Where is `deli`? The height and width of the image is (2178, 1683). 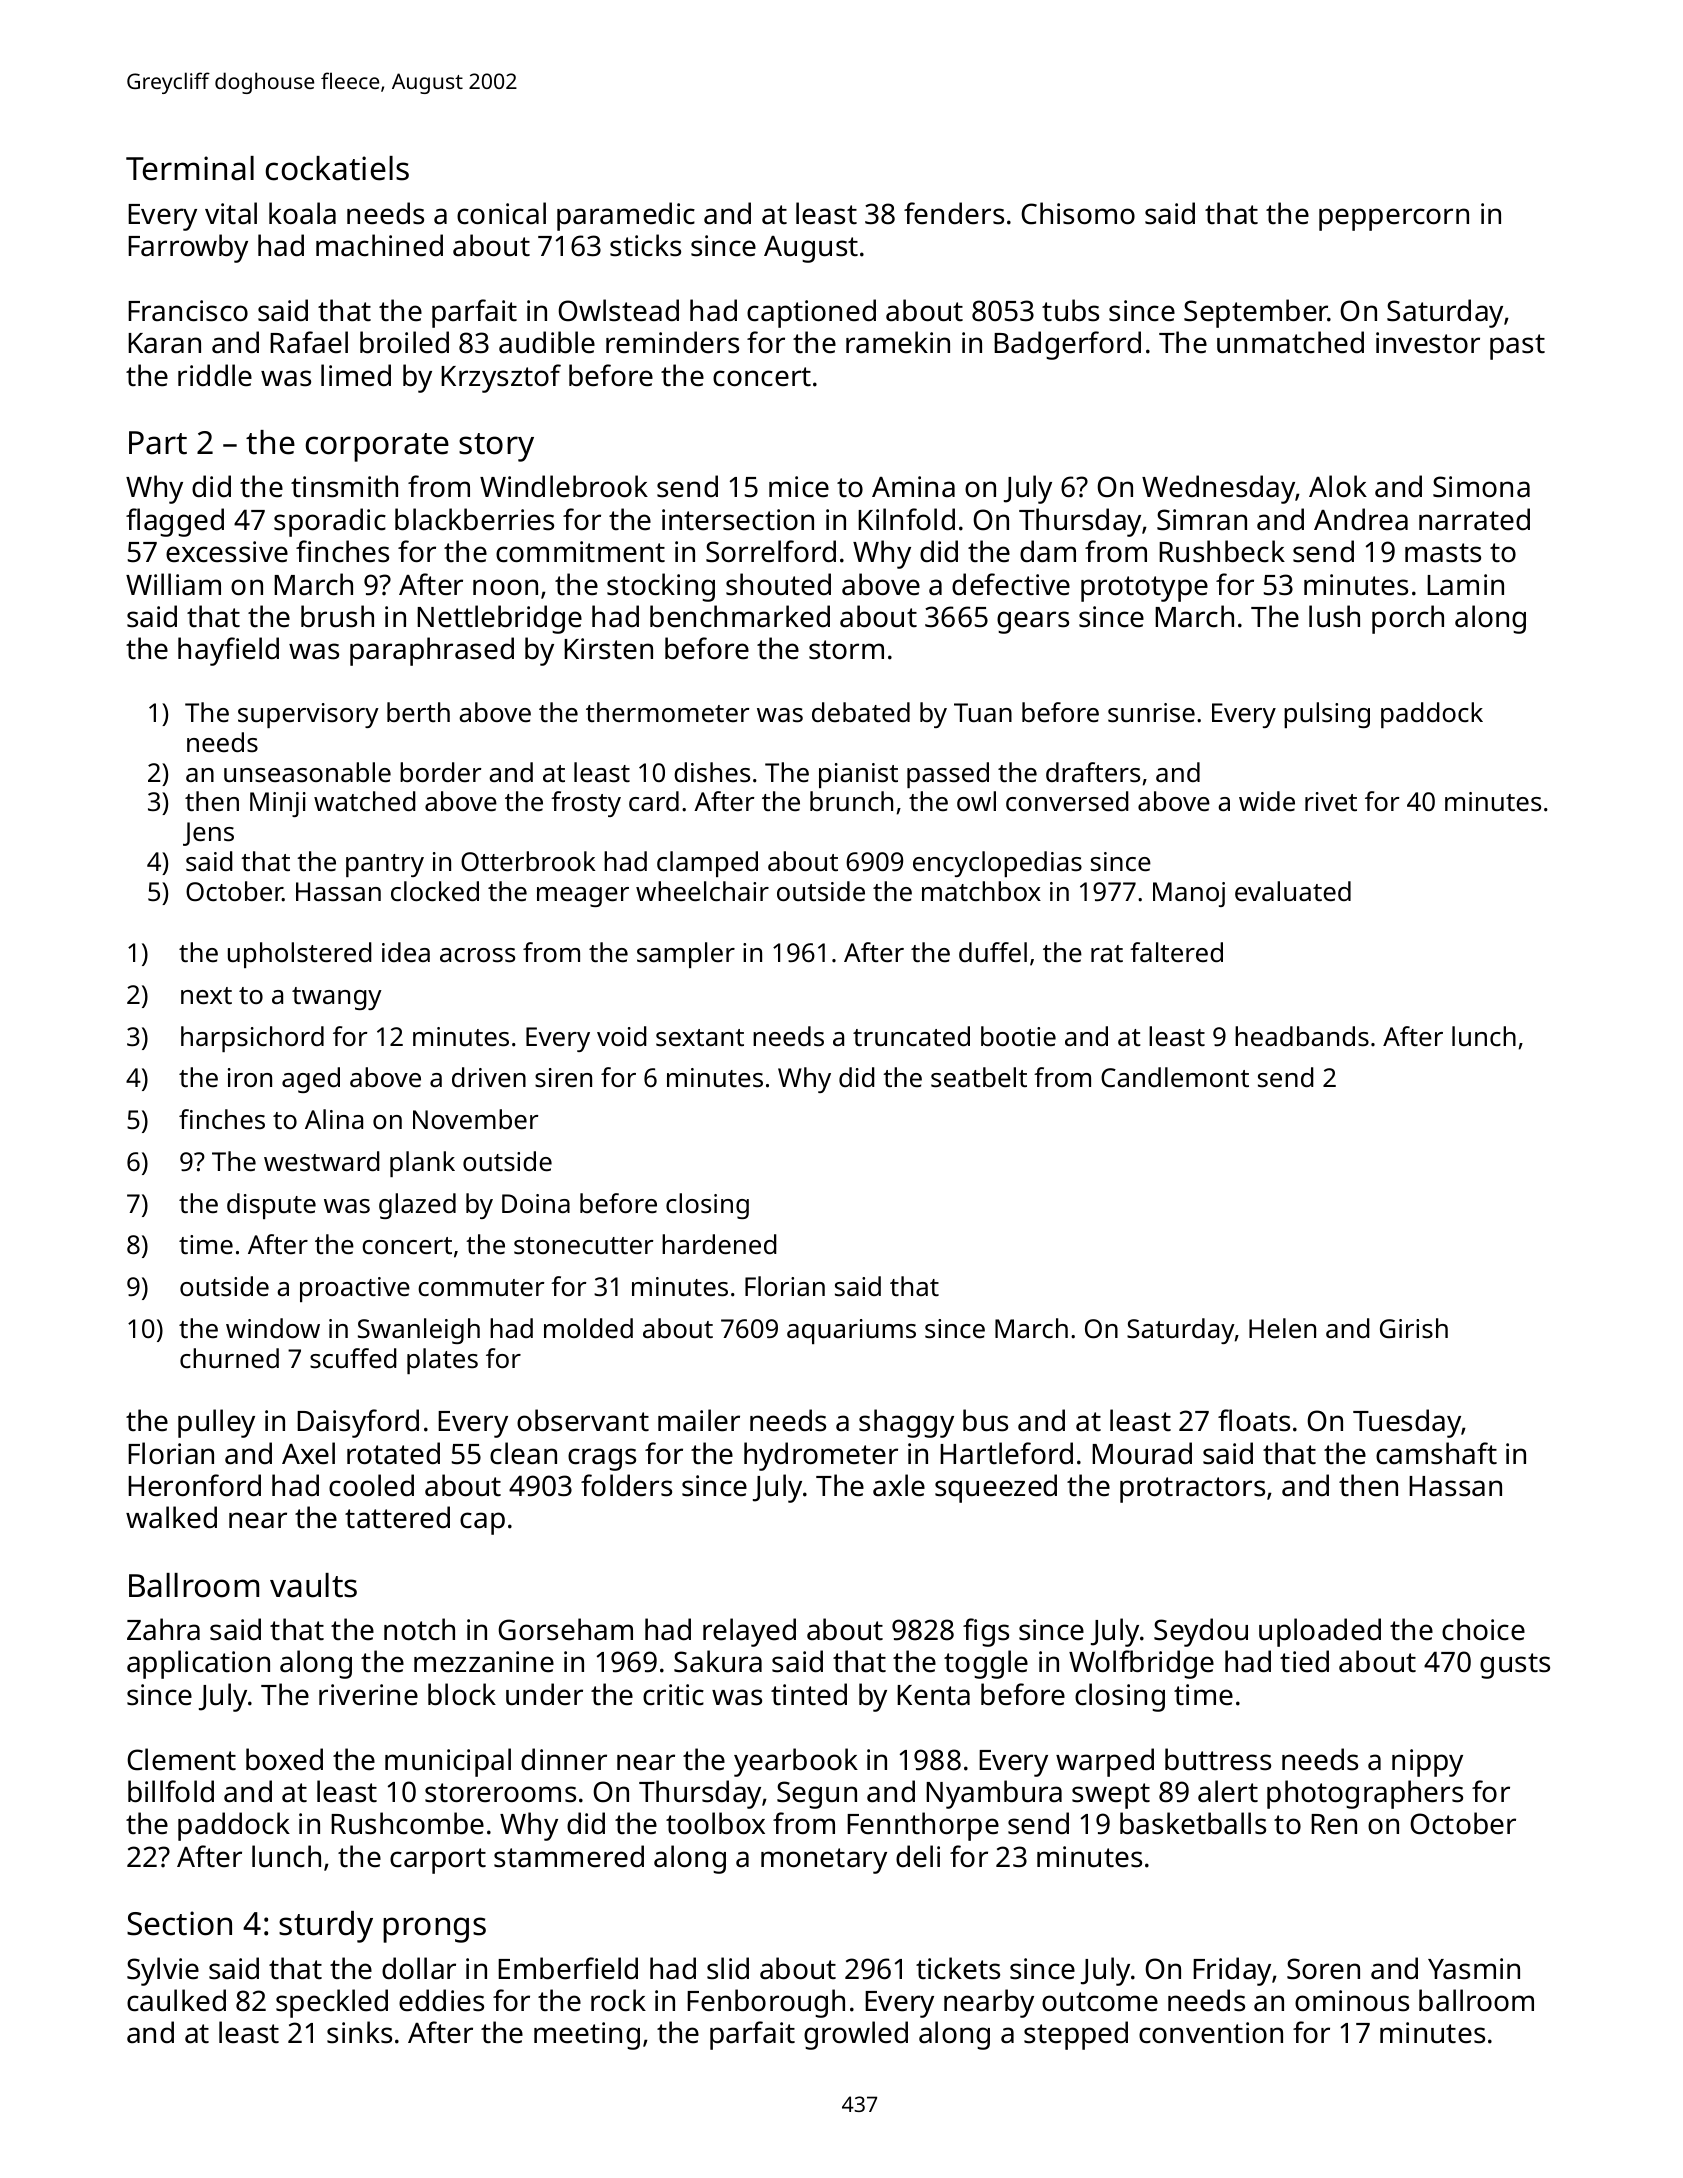
deli is located at coordinates (918, 1856).
